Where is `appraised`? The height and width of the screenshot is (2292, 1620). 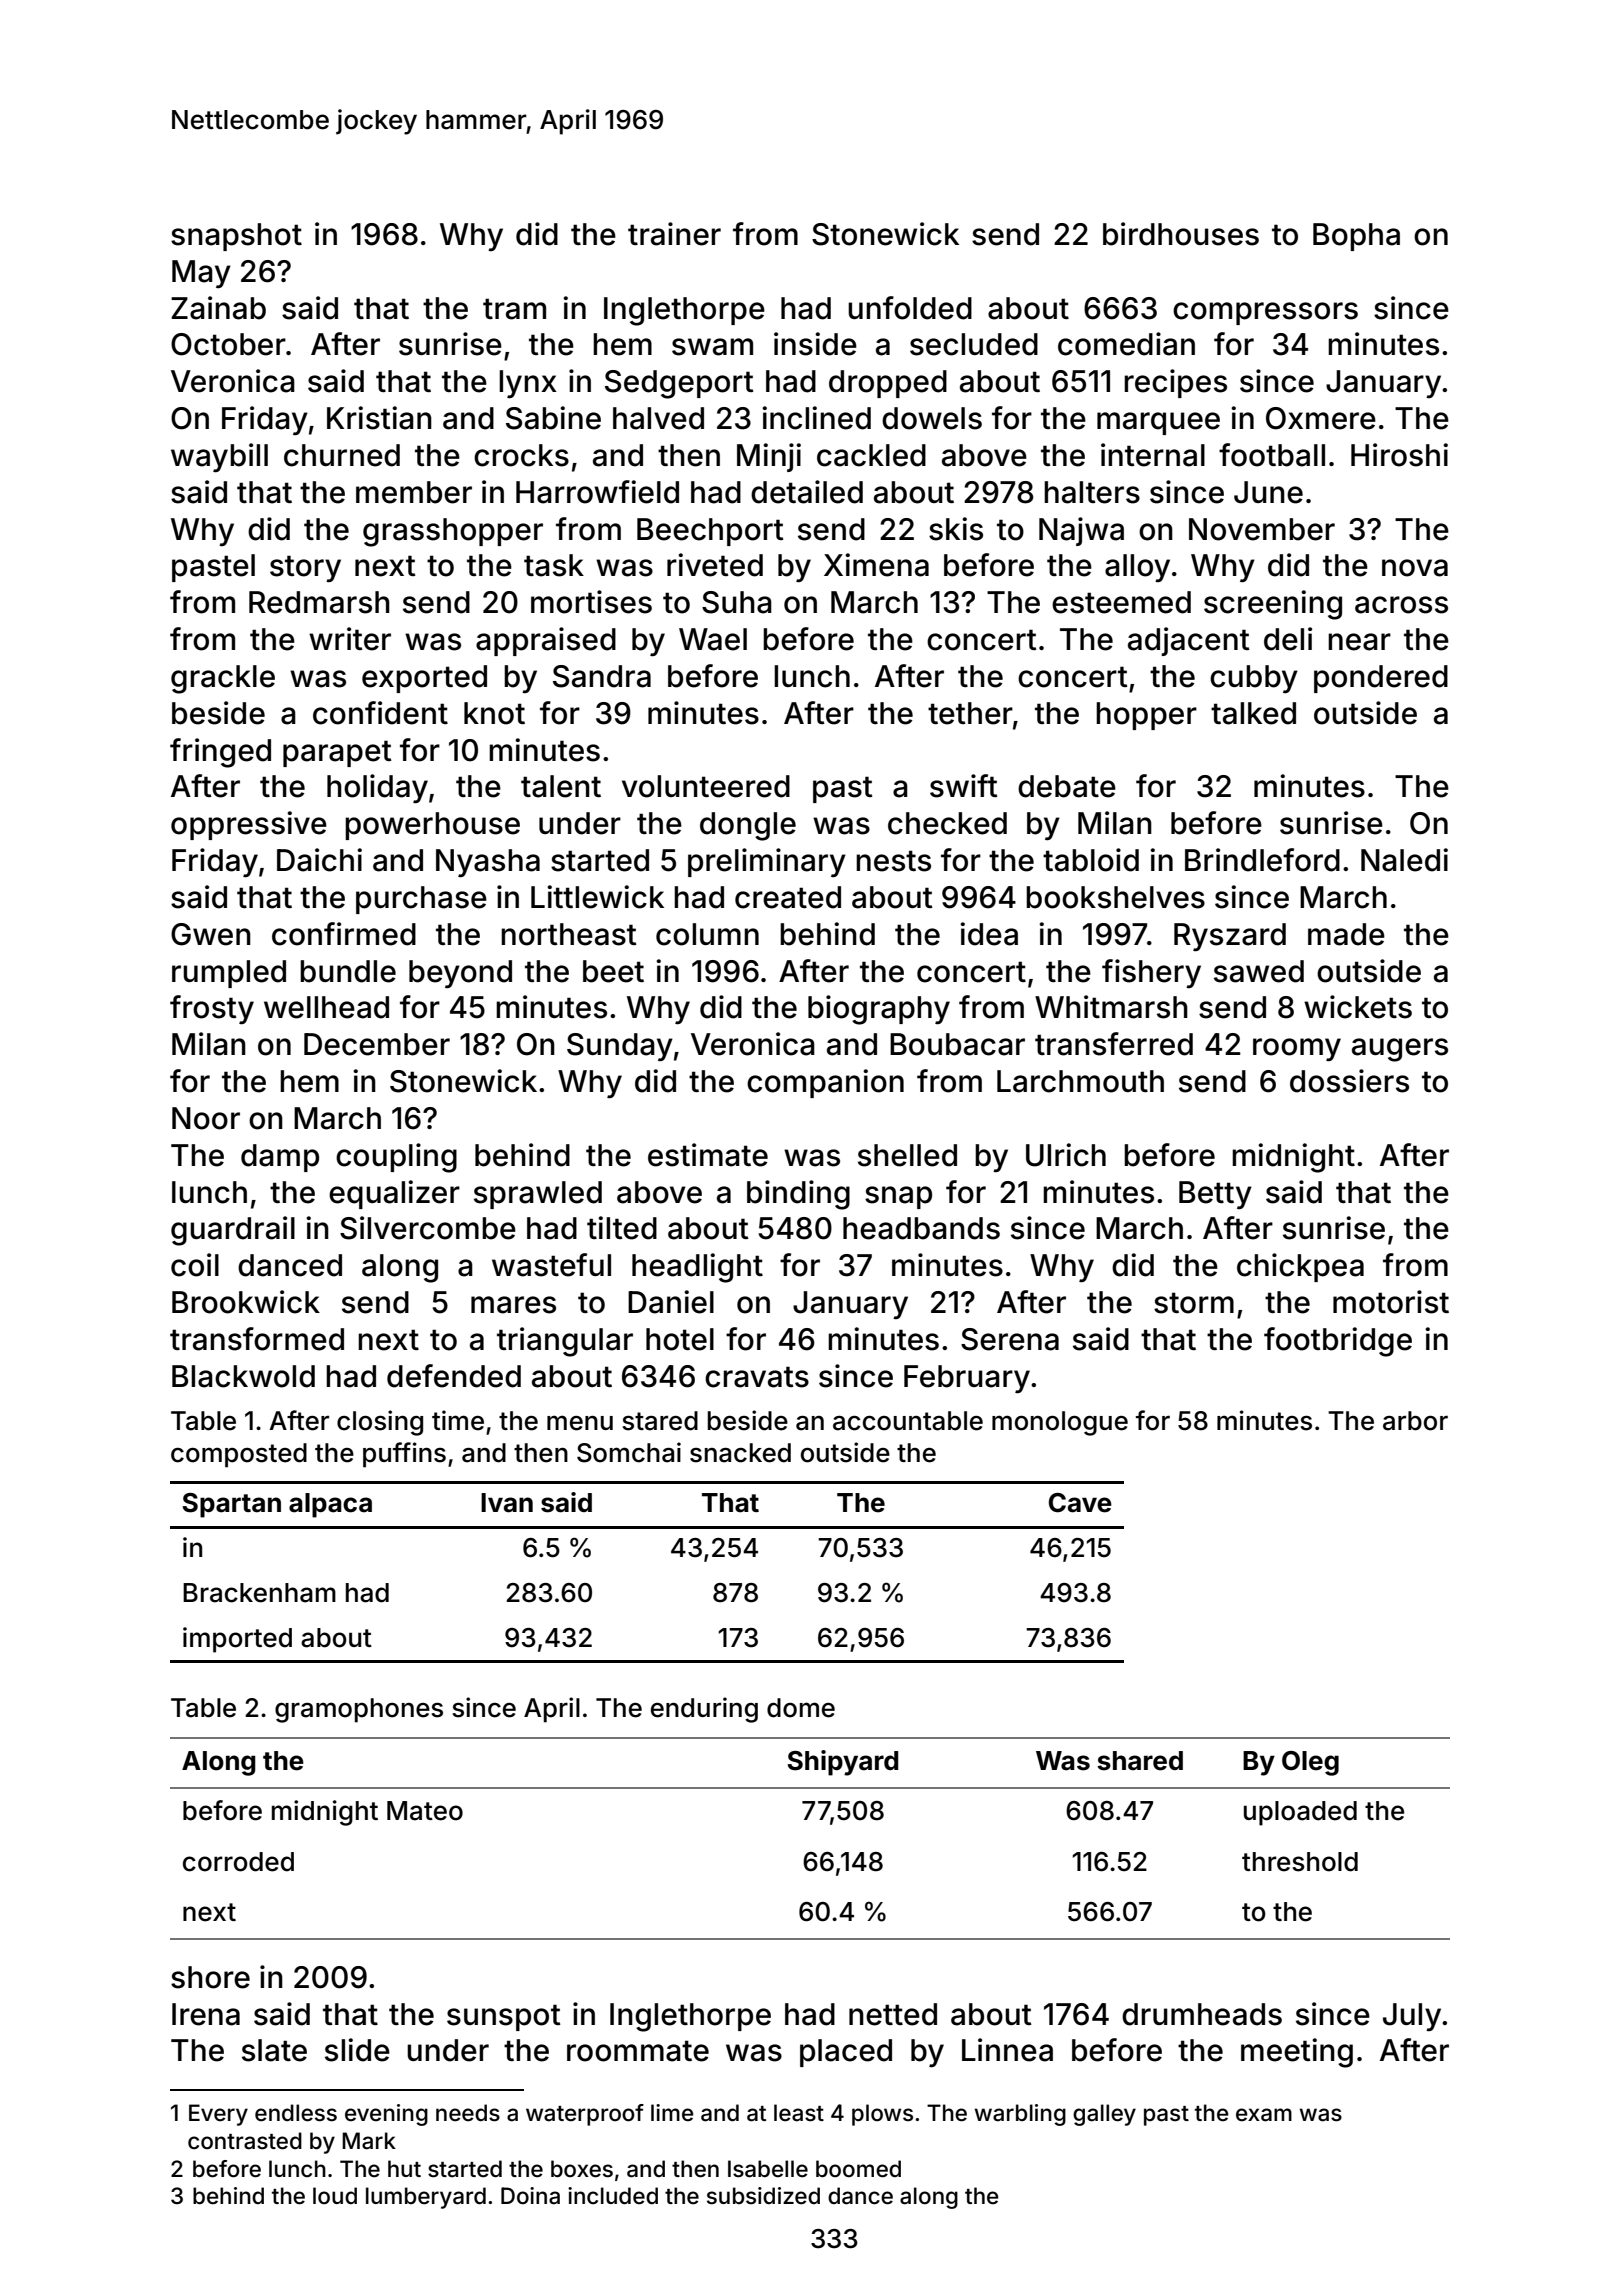 appraised is located at coordinates (546, 641).
